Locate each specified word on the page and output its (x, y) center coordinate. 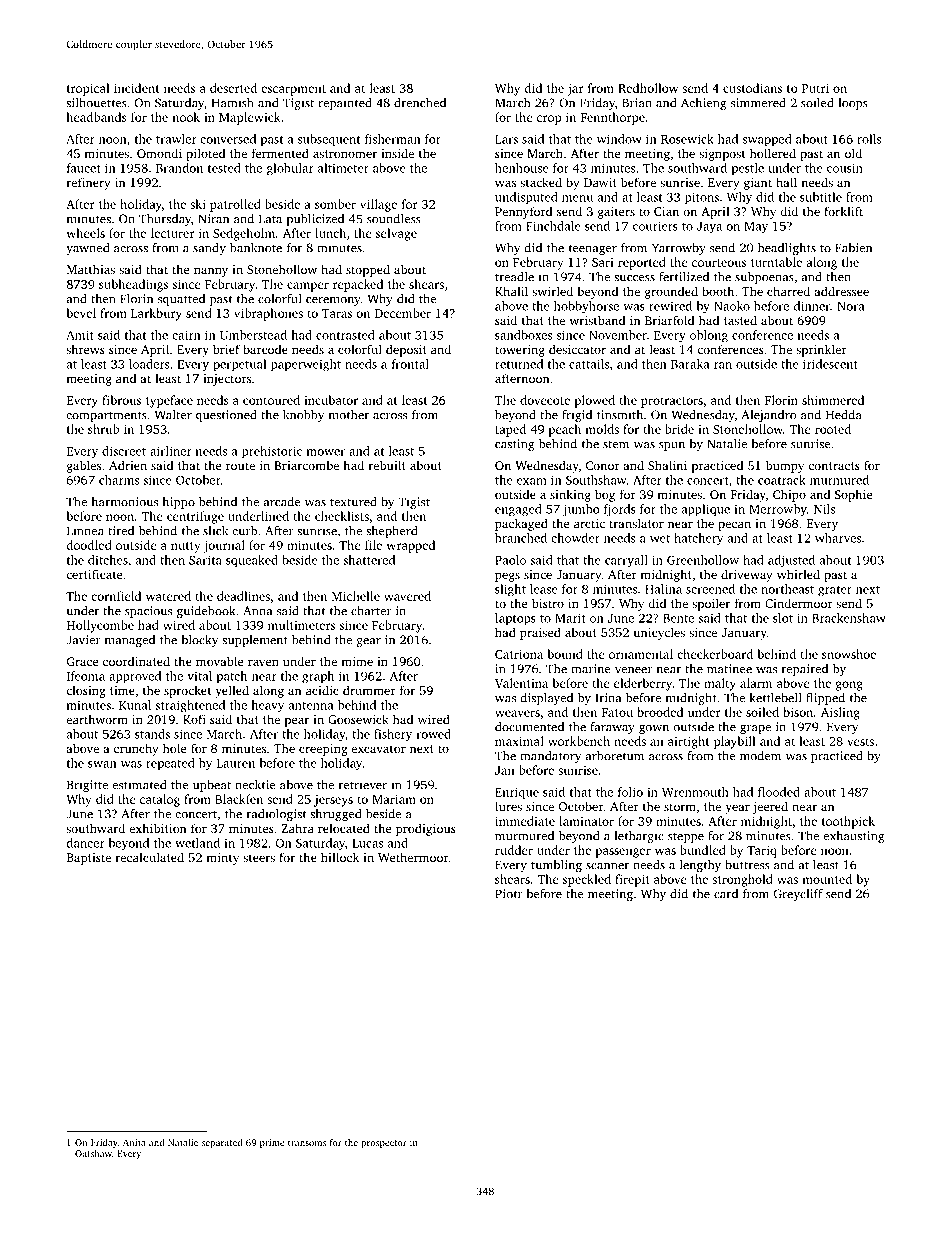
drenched (420, 103)
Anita (134, 1142)
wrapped (410, 546)
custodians (752, 88)
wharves (838, 538)
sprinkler (821, 350)
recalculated (150, 857)
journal (224, 546)
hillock (340, 857)
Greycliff (798, 895)
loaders (149, 364)
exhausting (854, 837)
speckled (587, 880)
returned (519, 364)
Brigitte (87, 786)
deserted (233, 88)
